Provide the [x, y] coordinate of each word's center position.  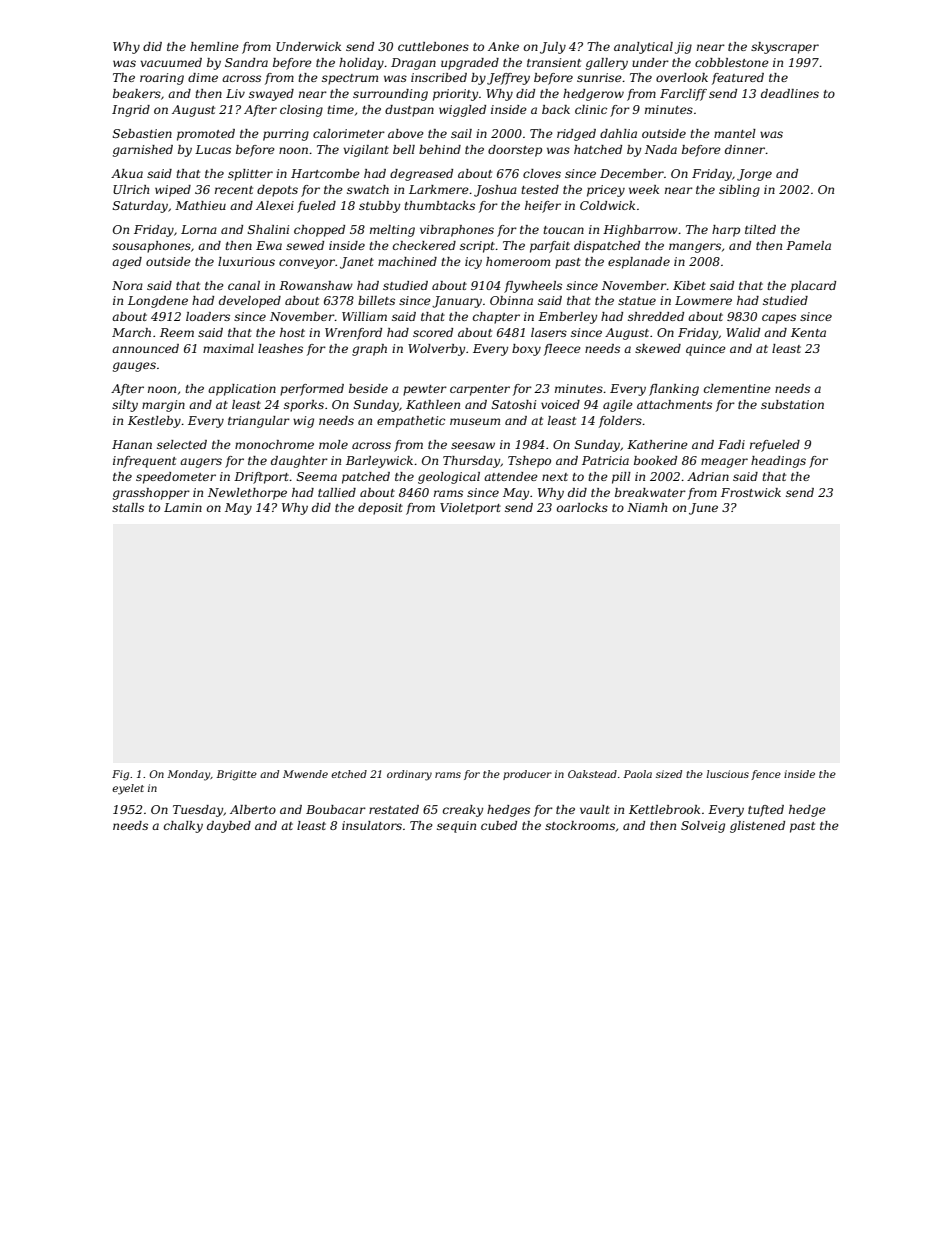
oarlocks [582, 507]
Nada [661, 149]
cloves [542, 173]
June [703, 509]
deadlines [790, 93]
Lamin [183, 507]
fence [766, 775]
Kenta [808, 332]
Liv [235, 93]
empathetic [411, 422]
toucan [563, 230]
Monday [188, 775]
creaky [463, 811]
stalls [128, 507]
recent [234, 190]
